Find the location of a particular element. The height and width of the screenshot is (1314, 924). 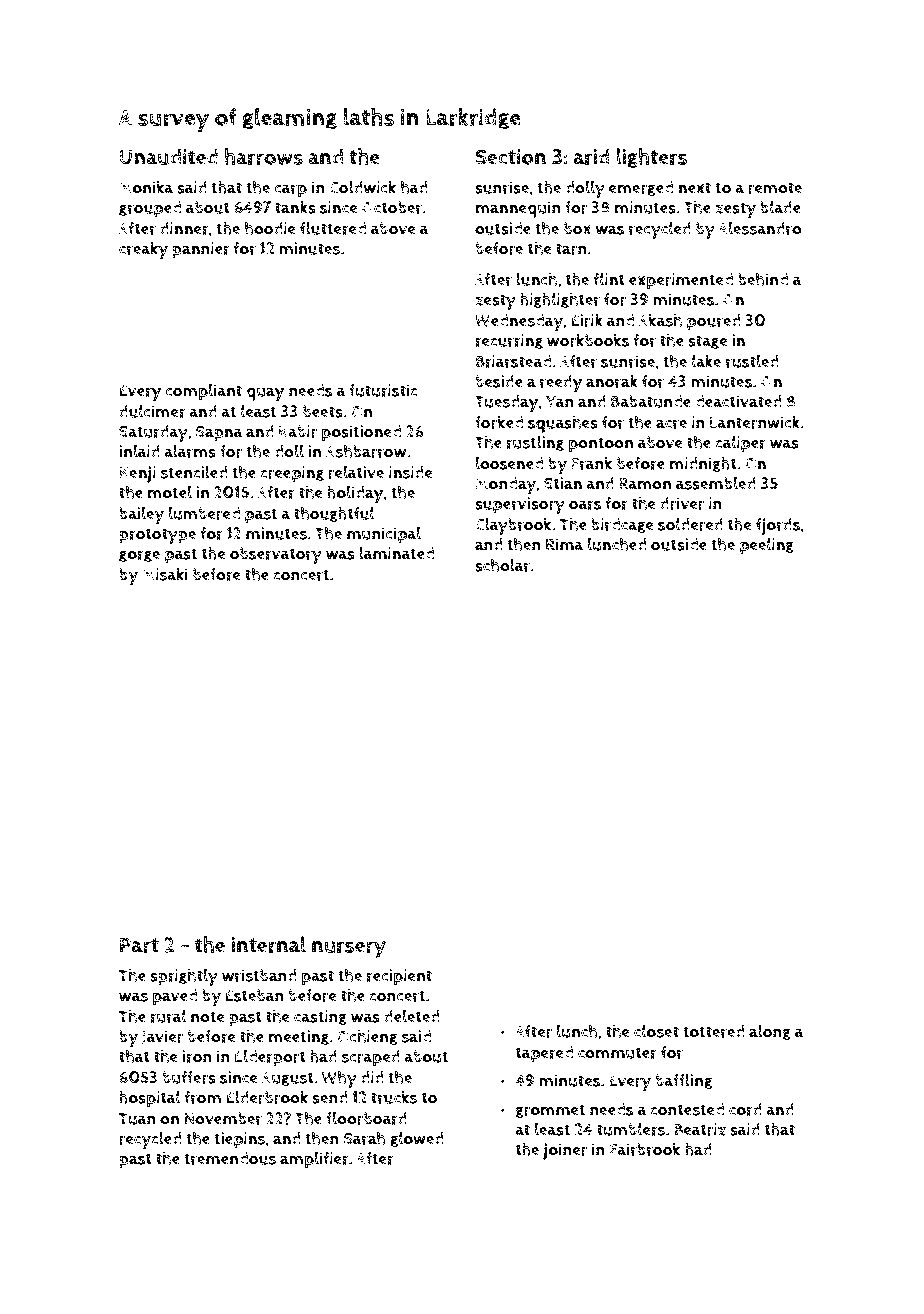

acre is located at coordinates (671, 424).
